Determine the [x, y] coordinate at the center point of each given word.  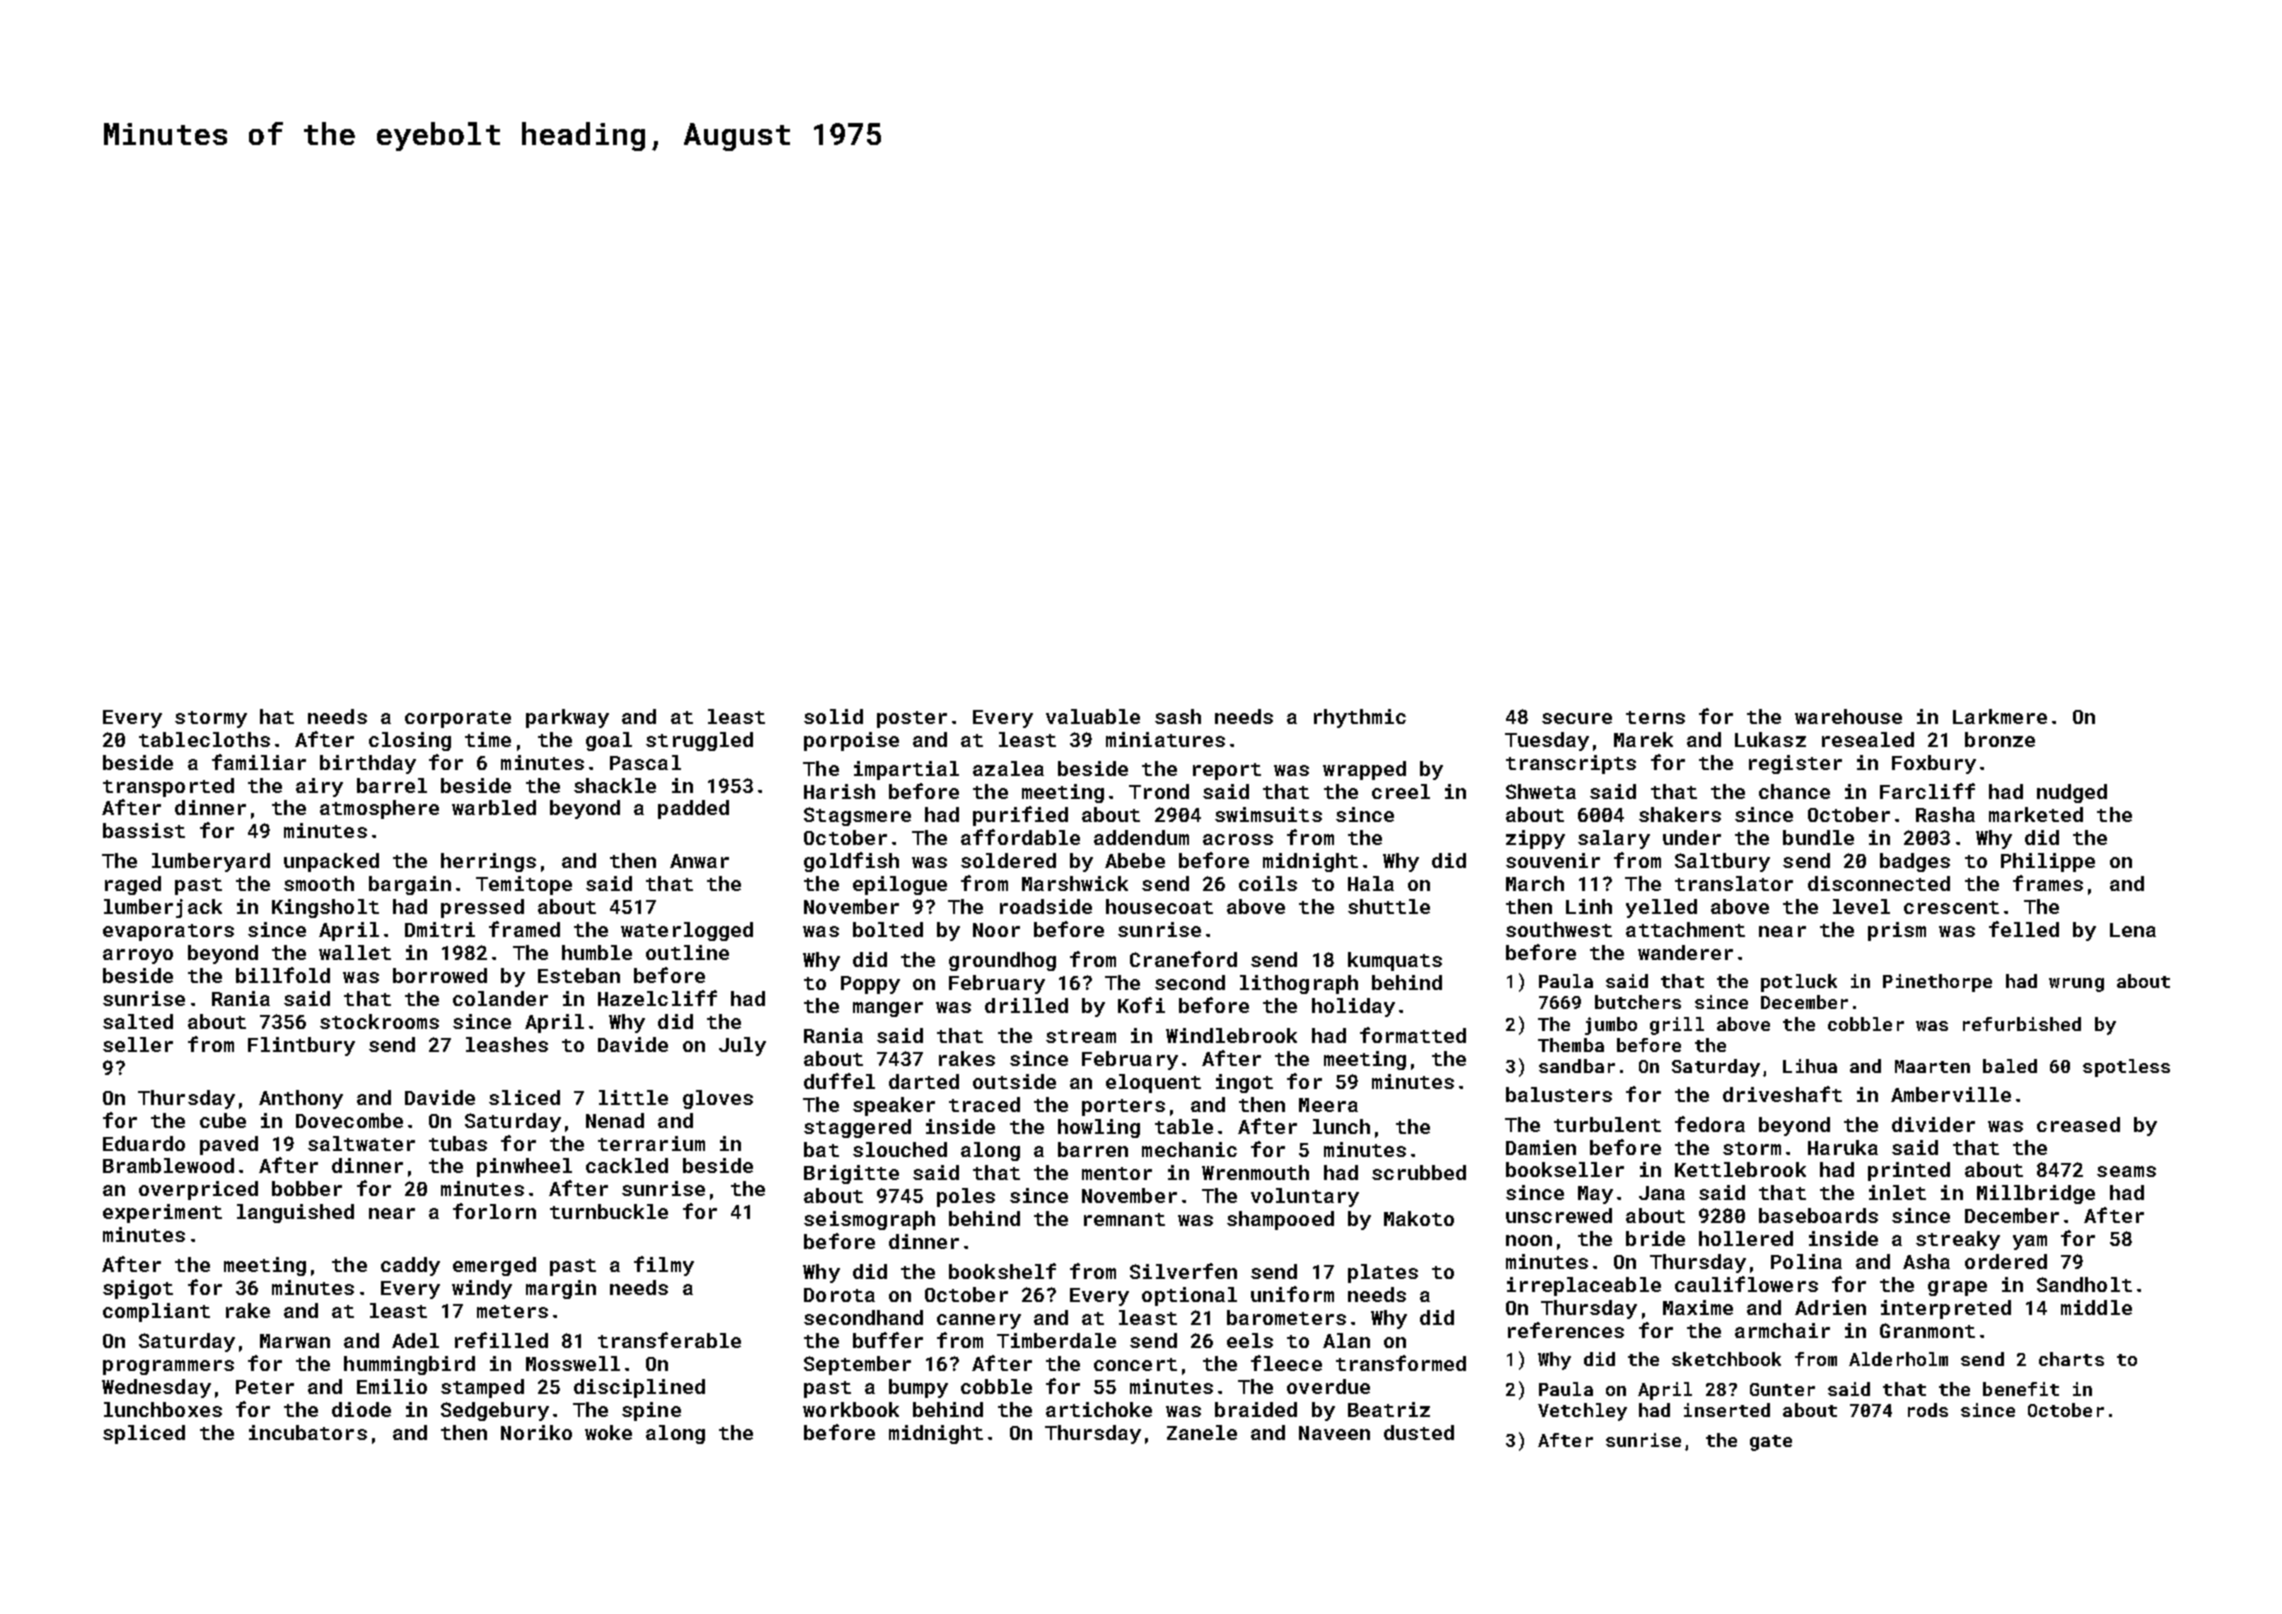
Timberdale [1056, 1340]
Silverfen [1183, 1271]
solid [833, 716]
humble [597, 952]
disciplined [639, 1388]
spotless [2126, 1068]
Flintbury [301, 1046]
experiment [162, 1213]
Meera [1328, 1105]
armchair [1782, 1330]
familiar [259, 762]
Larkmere [2000, 716]
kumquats [1395, 961]
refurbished [2022, 1024]
